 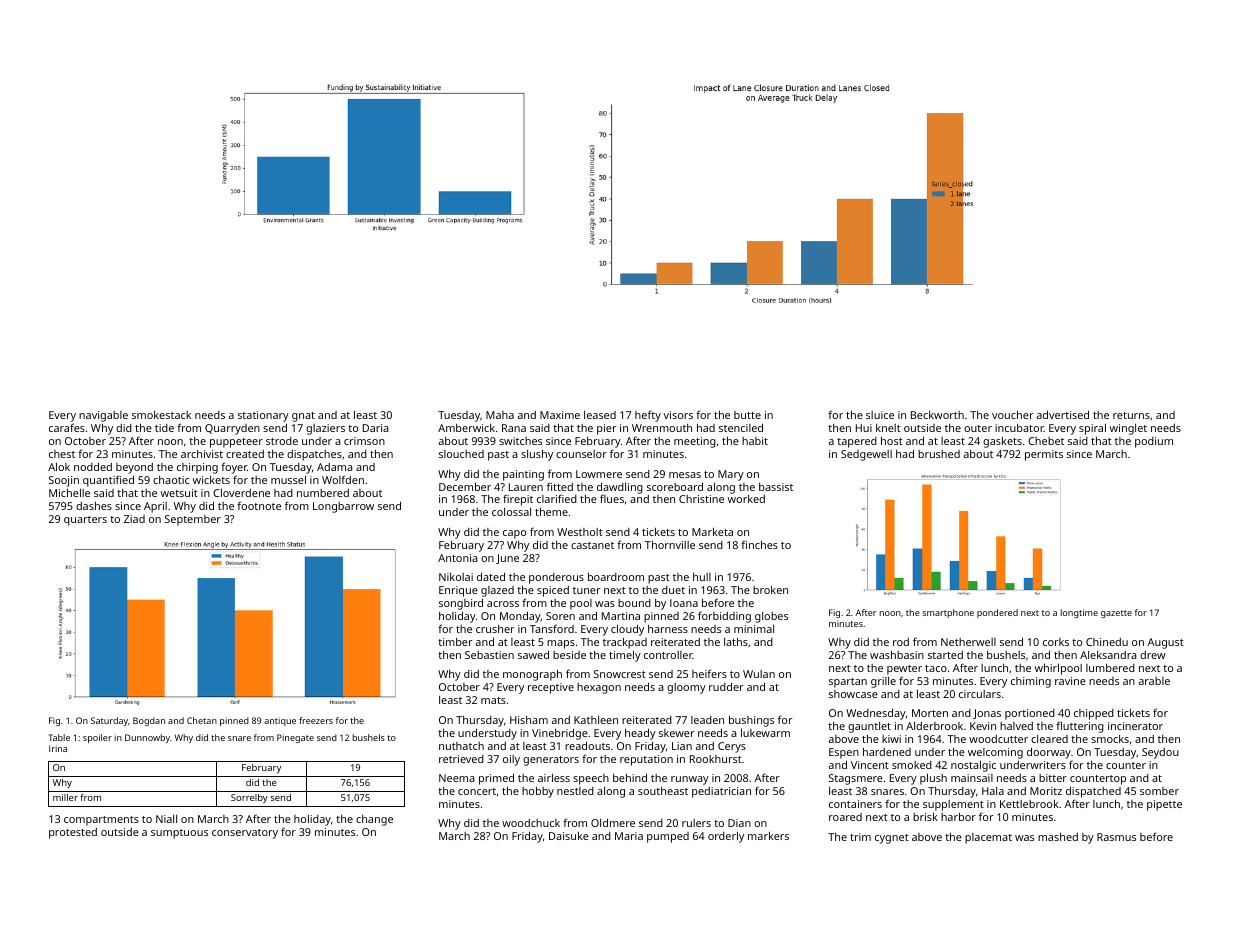 What do you see at coordinates (455, 642) in the image?
I see `timber` at bounding box center [455, 642].
